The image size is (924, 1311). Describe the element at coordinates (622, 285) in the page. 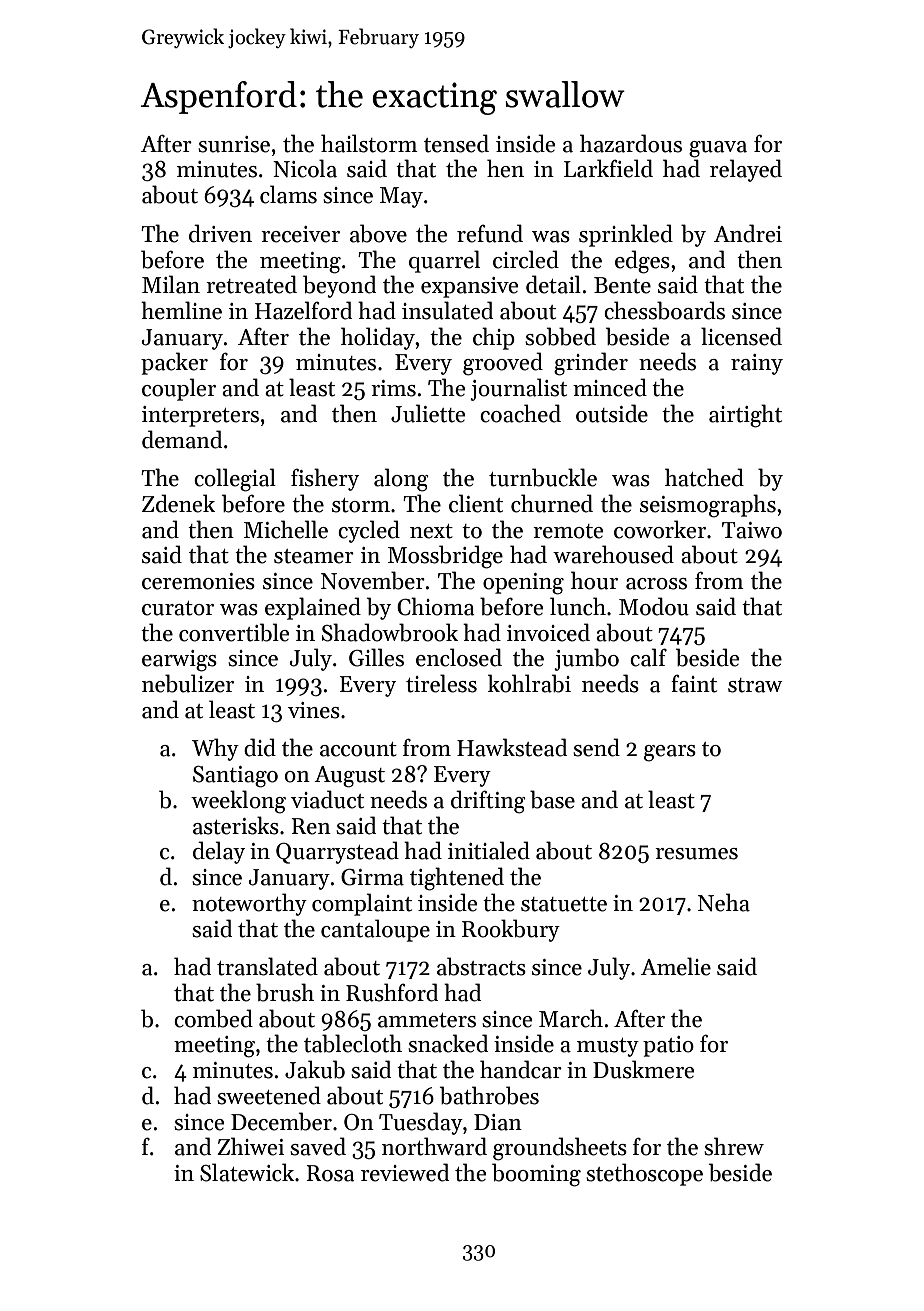

I see `Bente` at that location.
